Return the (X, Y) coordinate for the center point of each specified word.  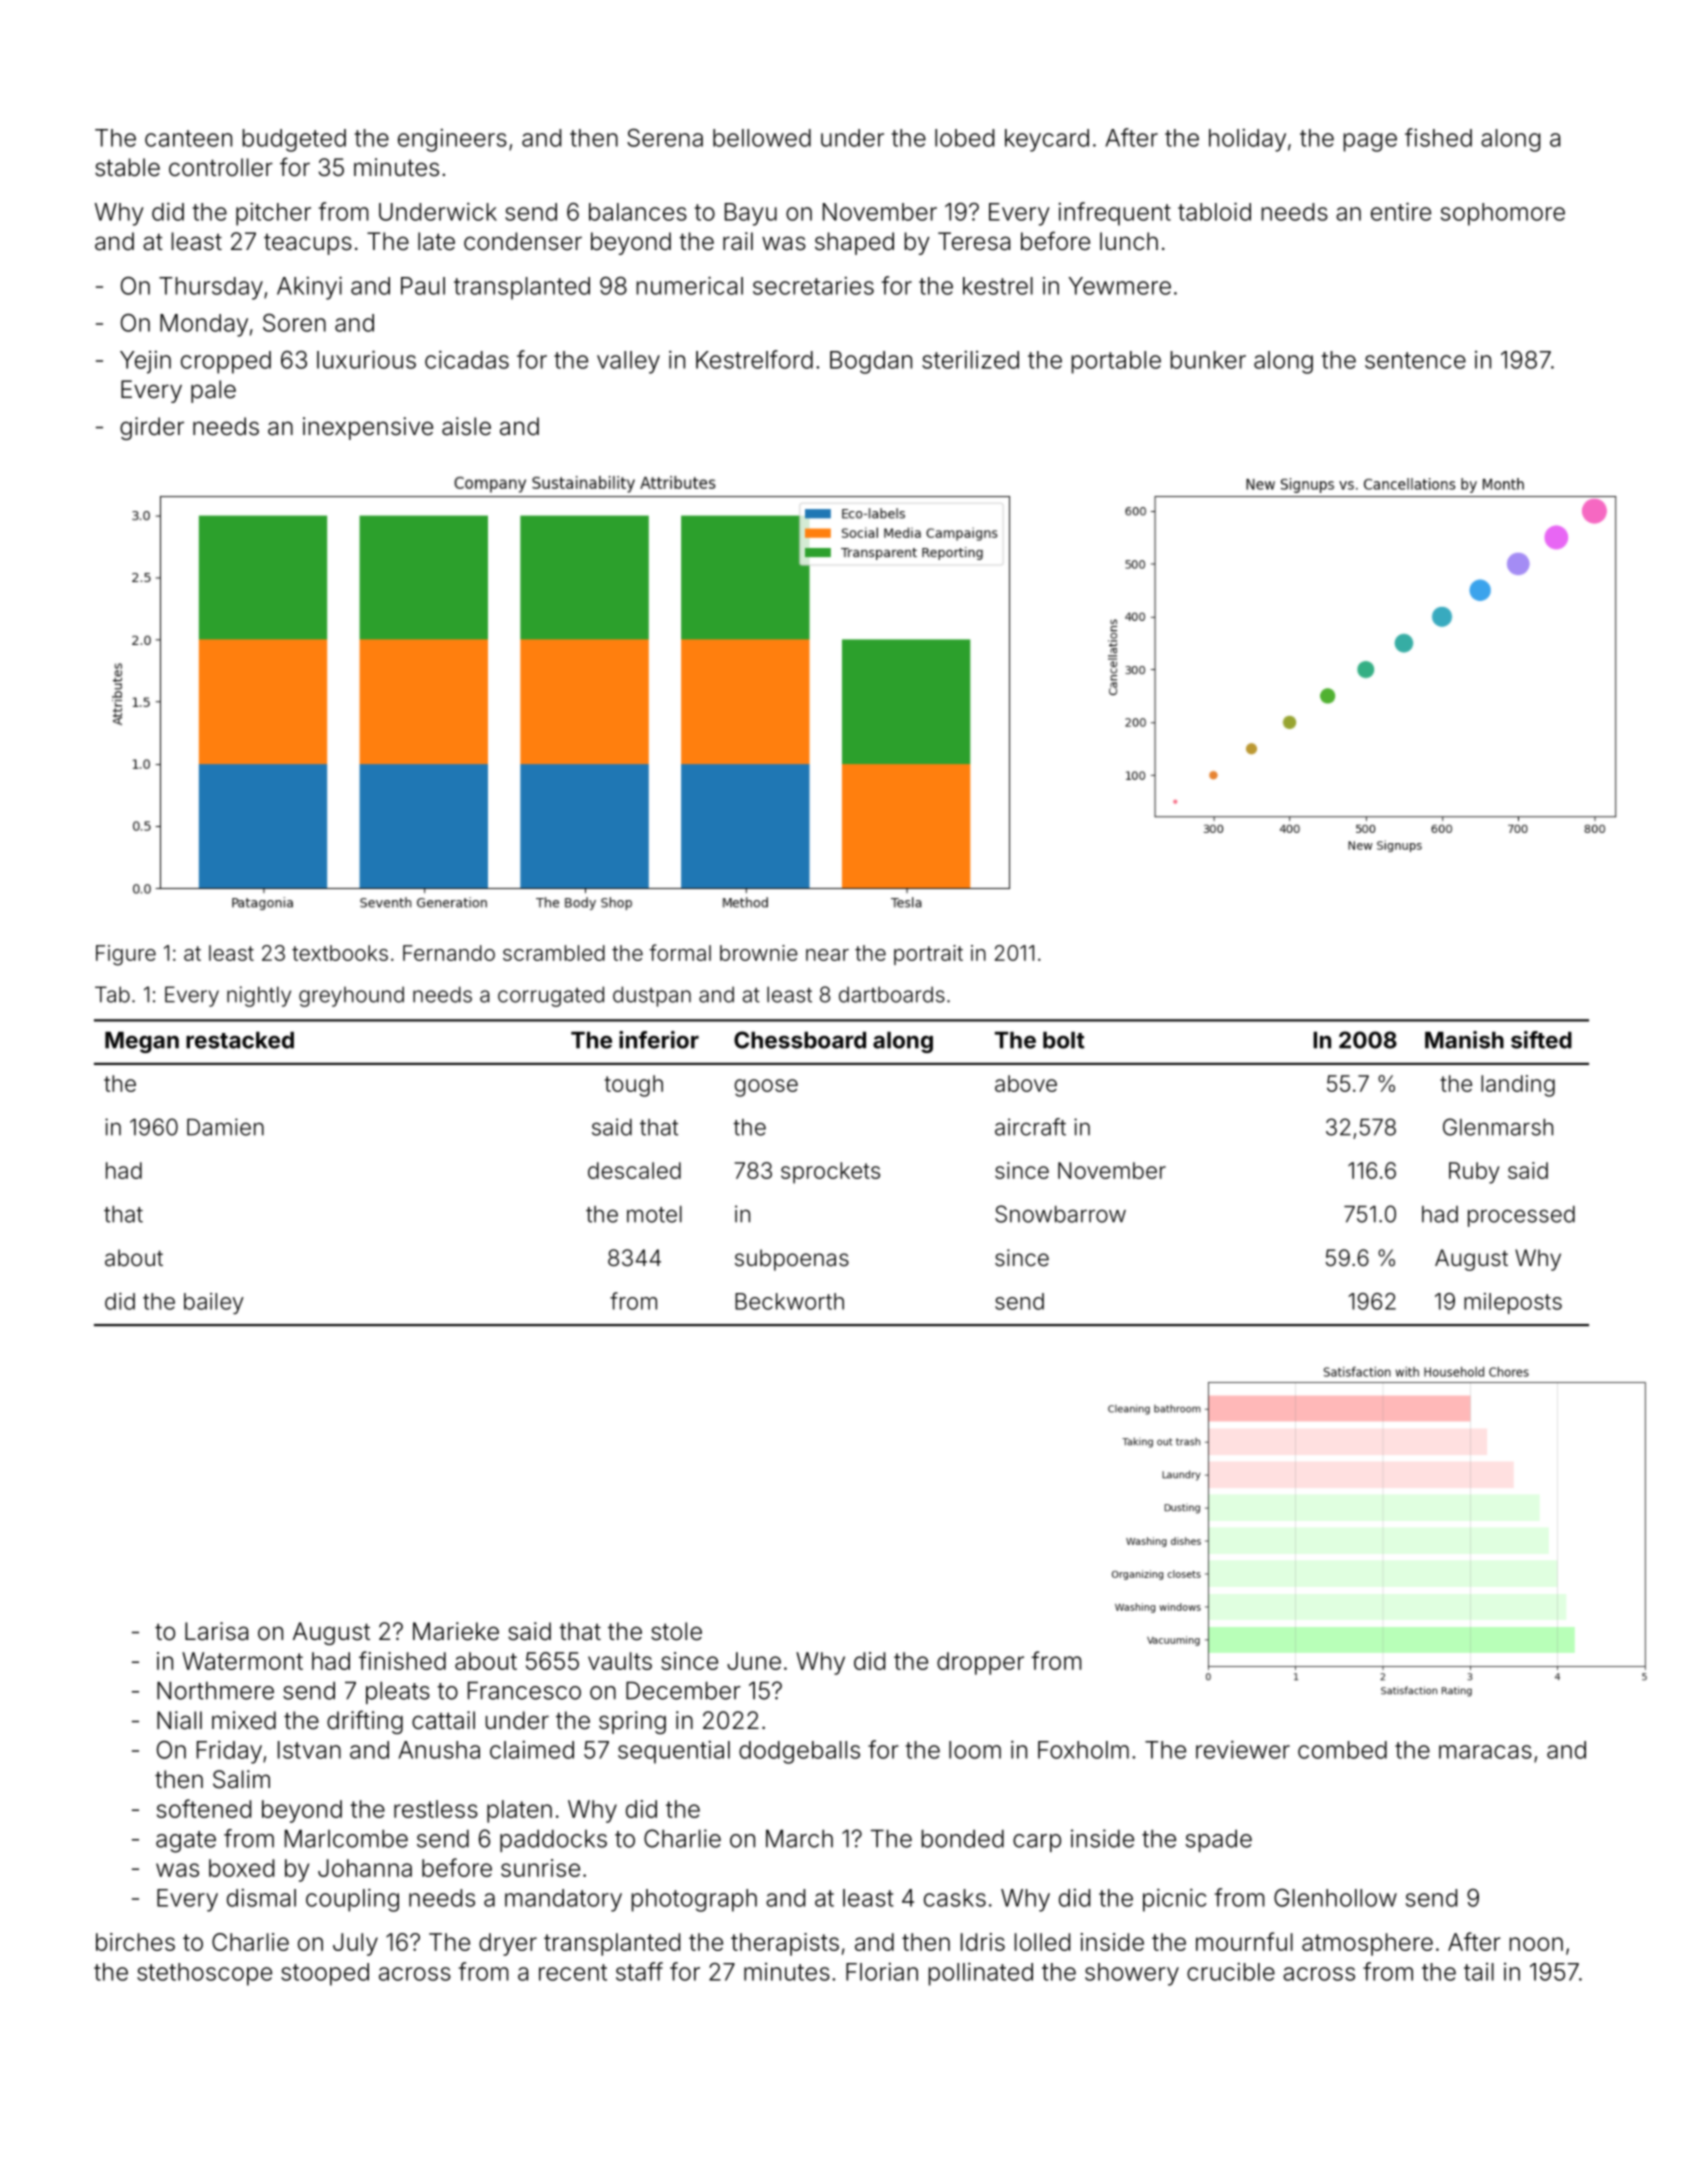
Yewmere (1119, 286)
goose (766, 1088)
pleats (398, 1692)
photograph (694, 1900)
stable (127, 167)
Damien (225, 1127)
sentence (1415, 360)
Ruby (1474, 1173)
